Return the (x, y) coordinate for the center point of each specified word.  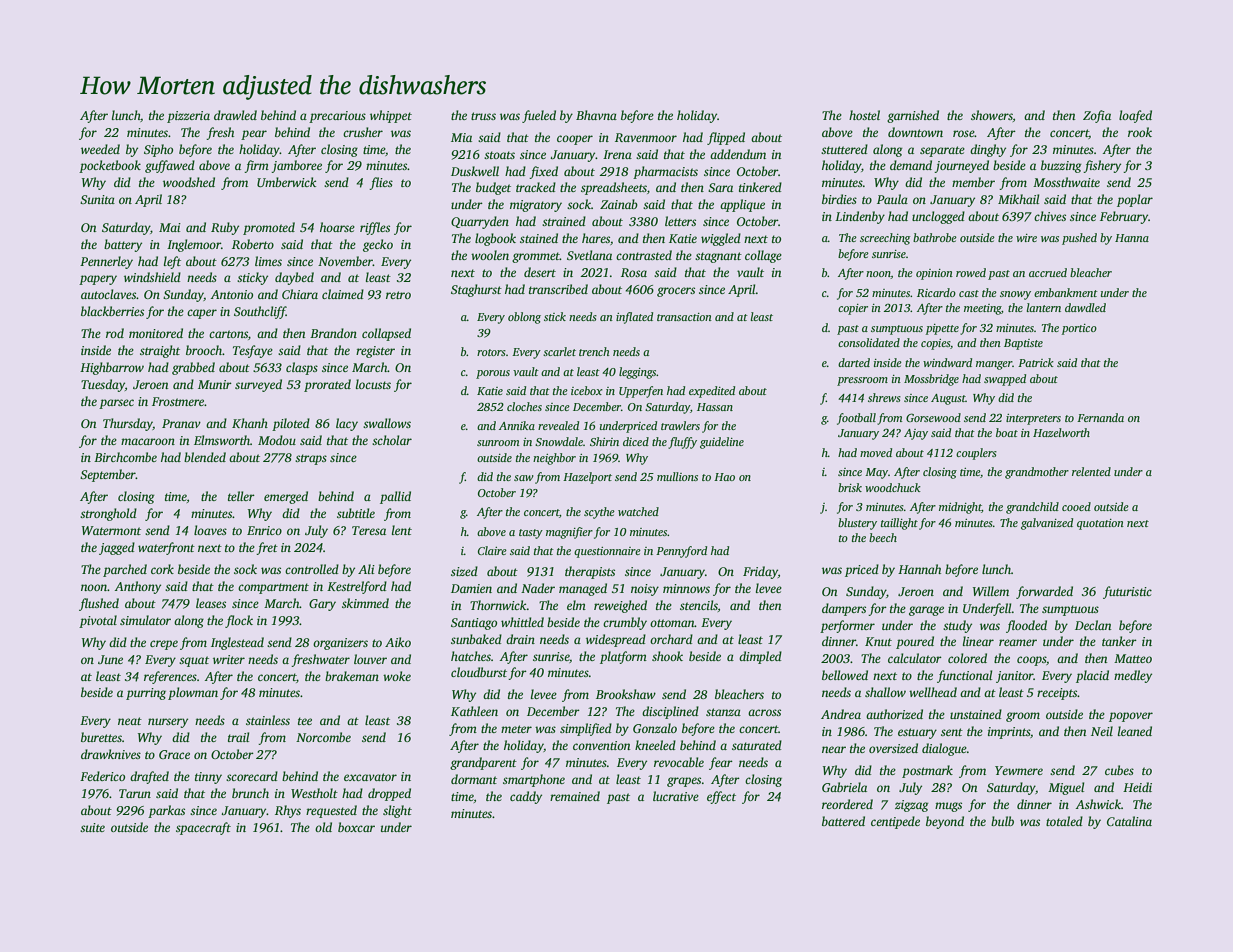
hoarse (337, 227)
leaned (1135, 731)
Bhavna (596, 115)
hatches (471, 656)
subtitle (356, 513)
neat (130, 721)
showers (992, 115)
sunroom (498, 443)
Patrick (1036, 362)
